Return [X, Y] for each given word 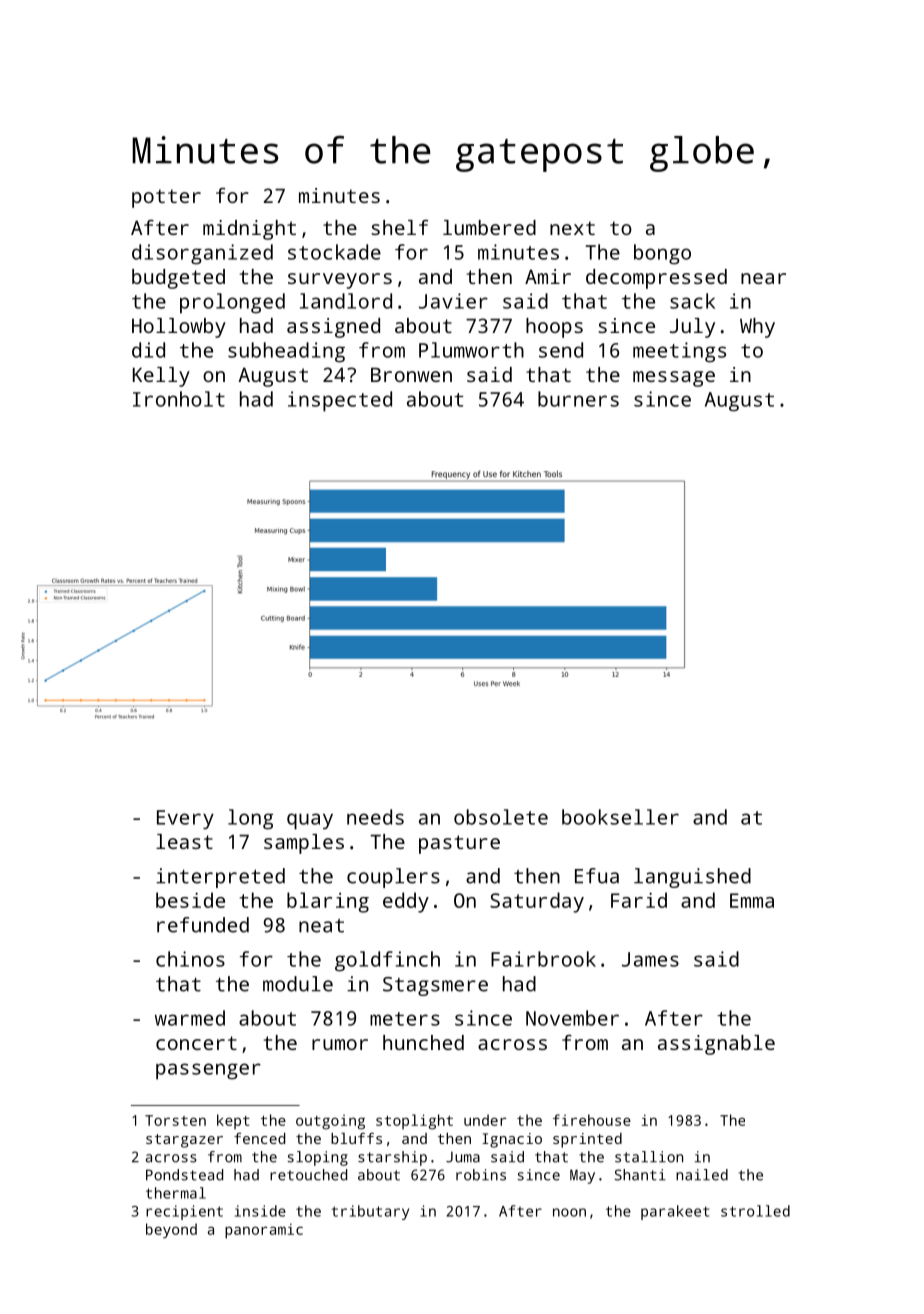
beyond [171, 1231]
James [650, 959]
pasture [459, 844]
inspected [340, 401]
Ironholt [179, 399]
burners [578, 399]
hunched [423, 1042]
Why [757, 328]
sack [692, 301]
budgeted [178, 279]
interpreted [220, 878]
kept [233, 1121]
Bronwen [411, 375]
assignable [716, 1045]
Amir [548, 276]
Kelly [161, 377]
